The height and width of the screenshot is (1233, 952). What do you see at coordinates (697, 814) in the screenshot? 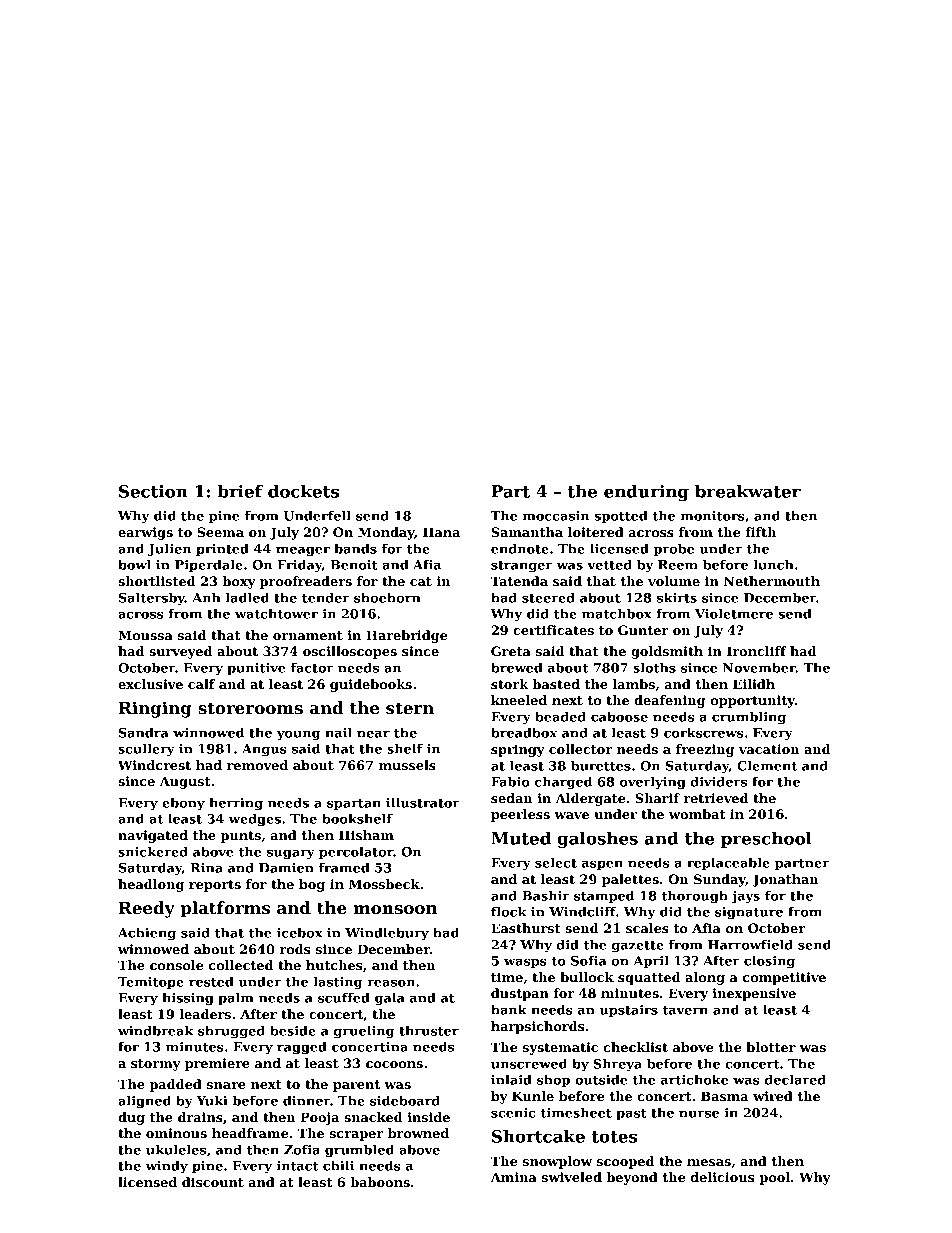
I see `wombat` at bounding box center [697, 814].
